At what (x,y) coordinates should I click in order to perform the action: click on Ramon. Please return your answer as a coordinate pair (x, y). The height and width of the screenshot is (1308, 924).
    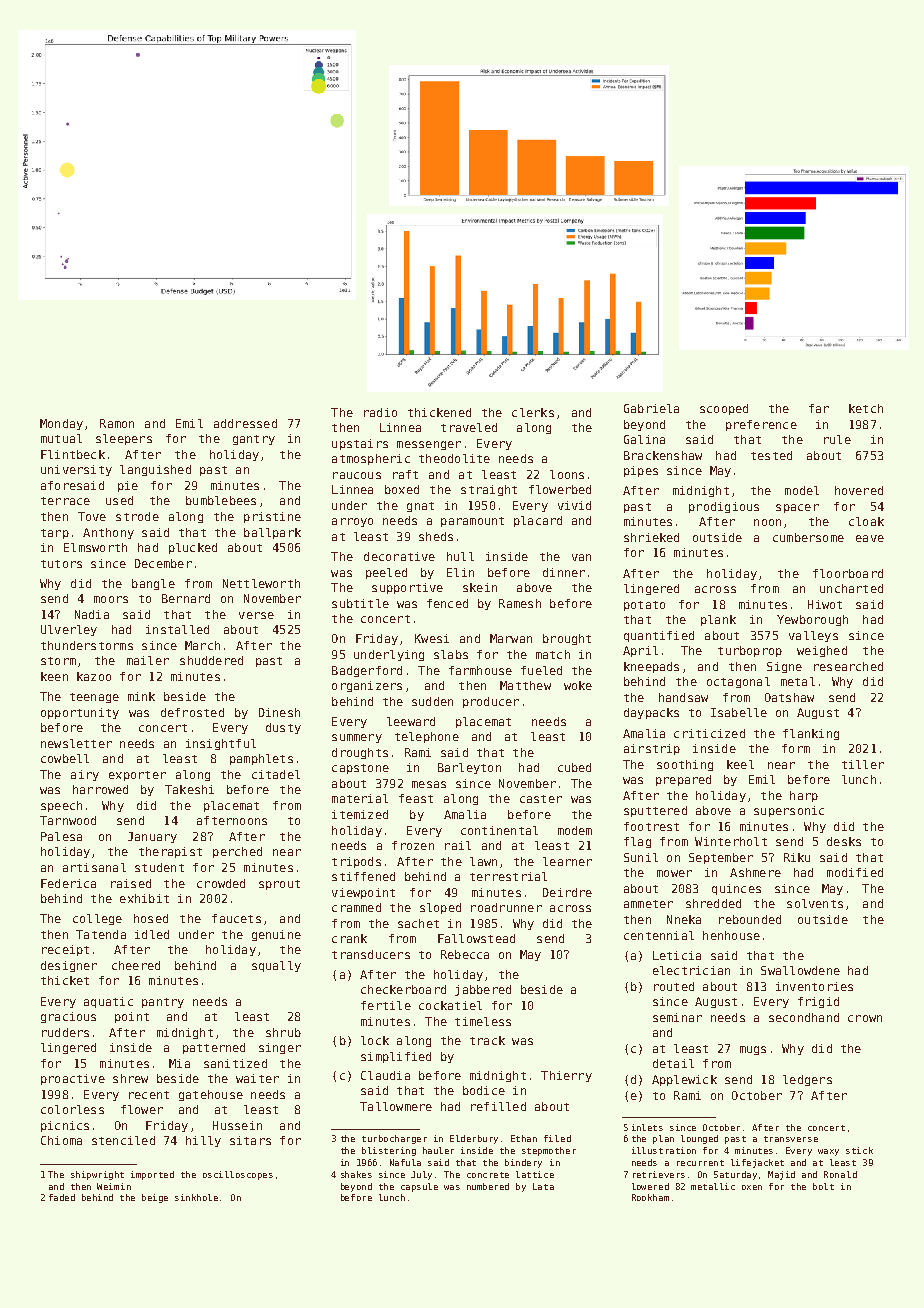
    Looking at the image, I should click on (117, 423).
